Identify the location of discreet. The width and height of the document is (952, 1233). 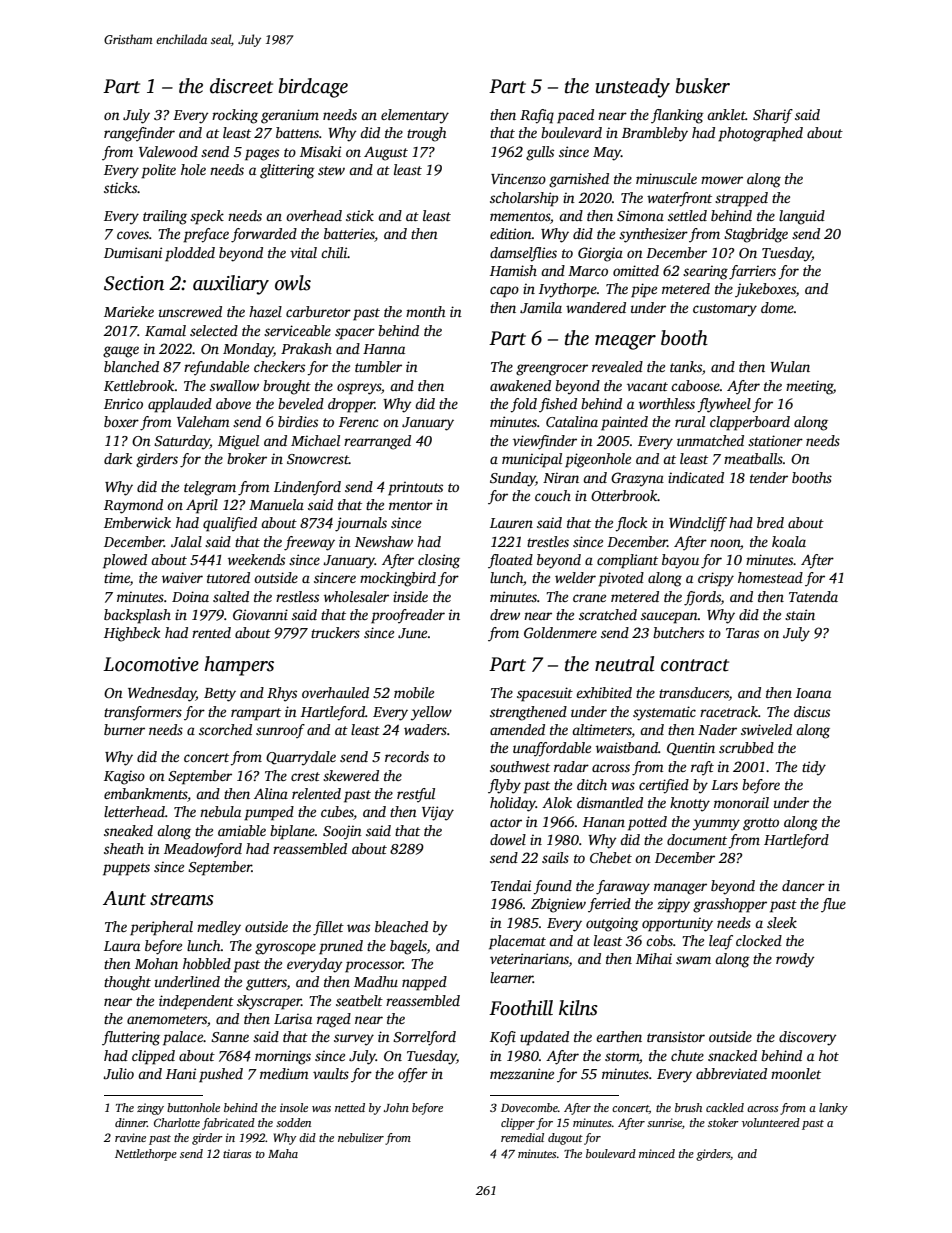
(241, 86).
